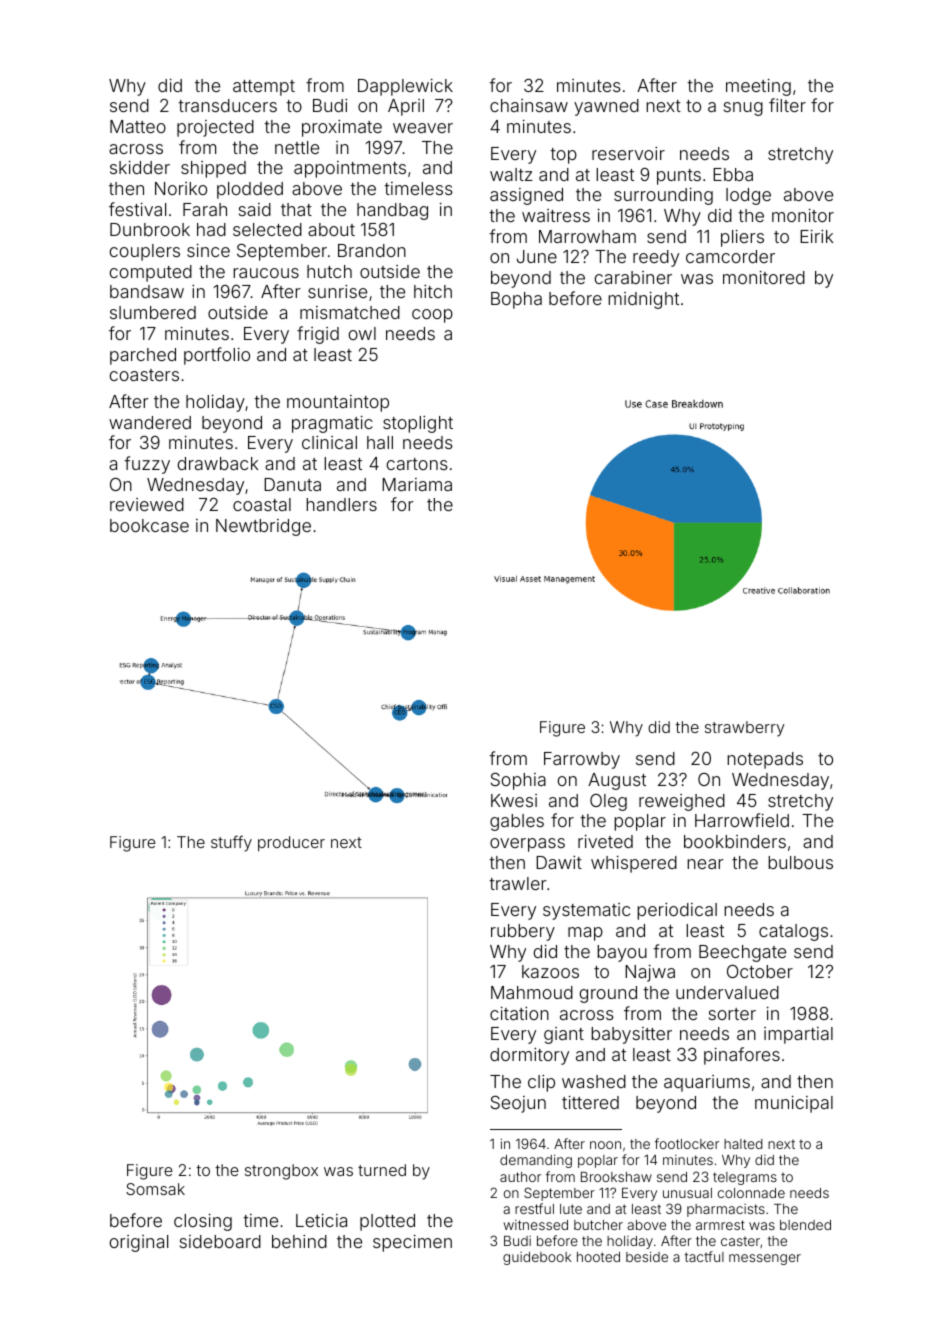  Describe the element at coordinates (733, 174) in the screenshot. I see `Ebba` at that location.
